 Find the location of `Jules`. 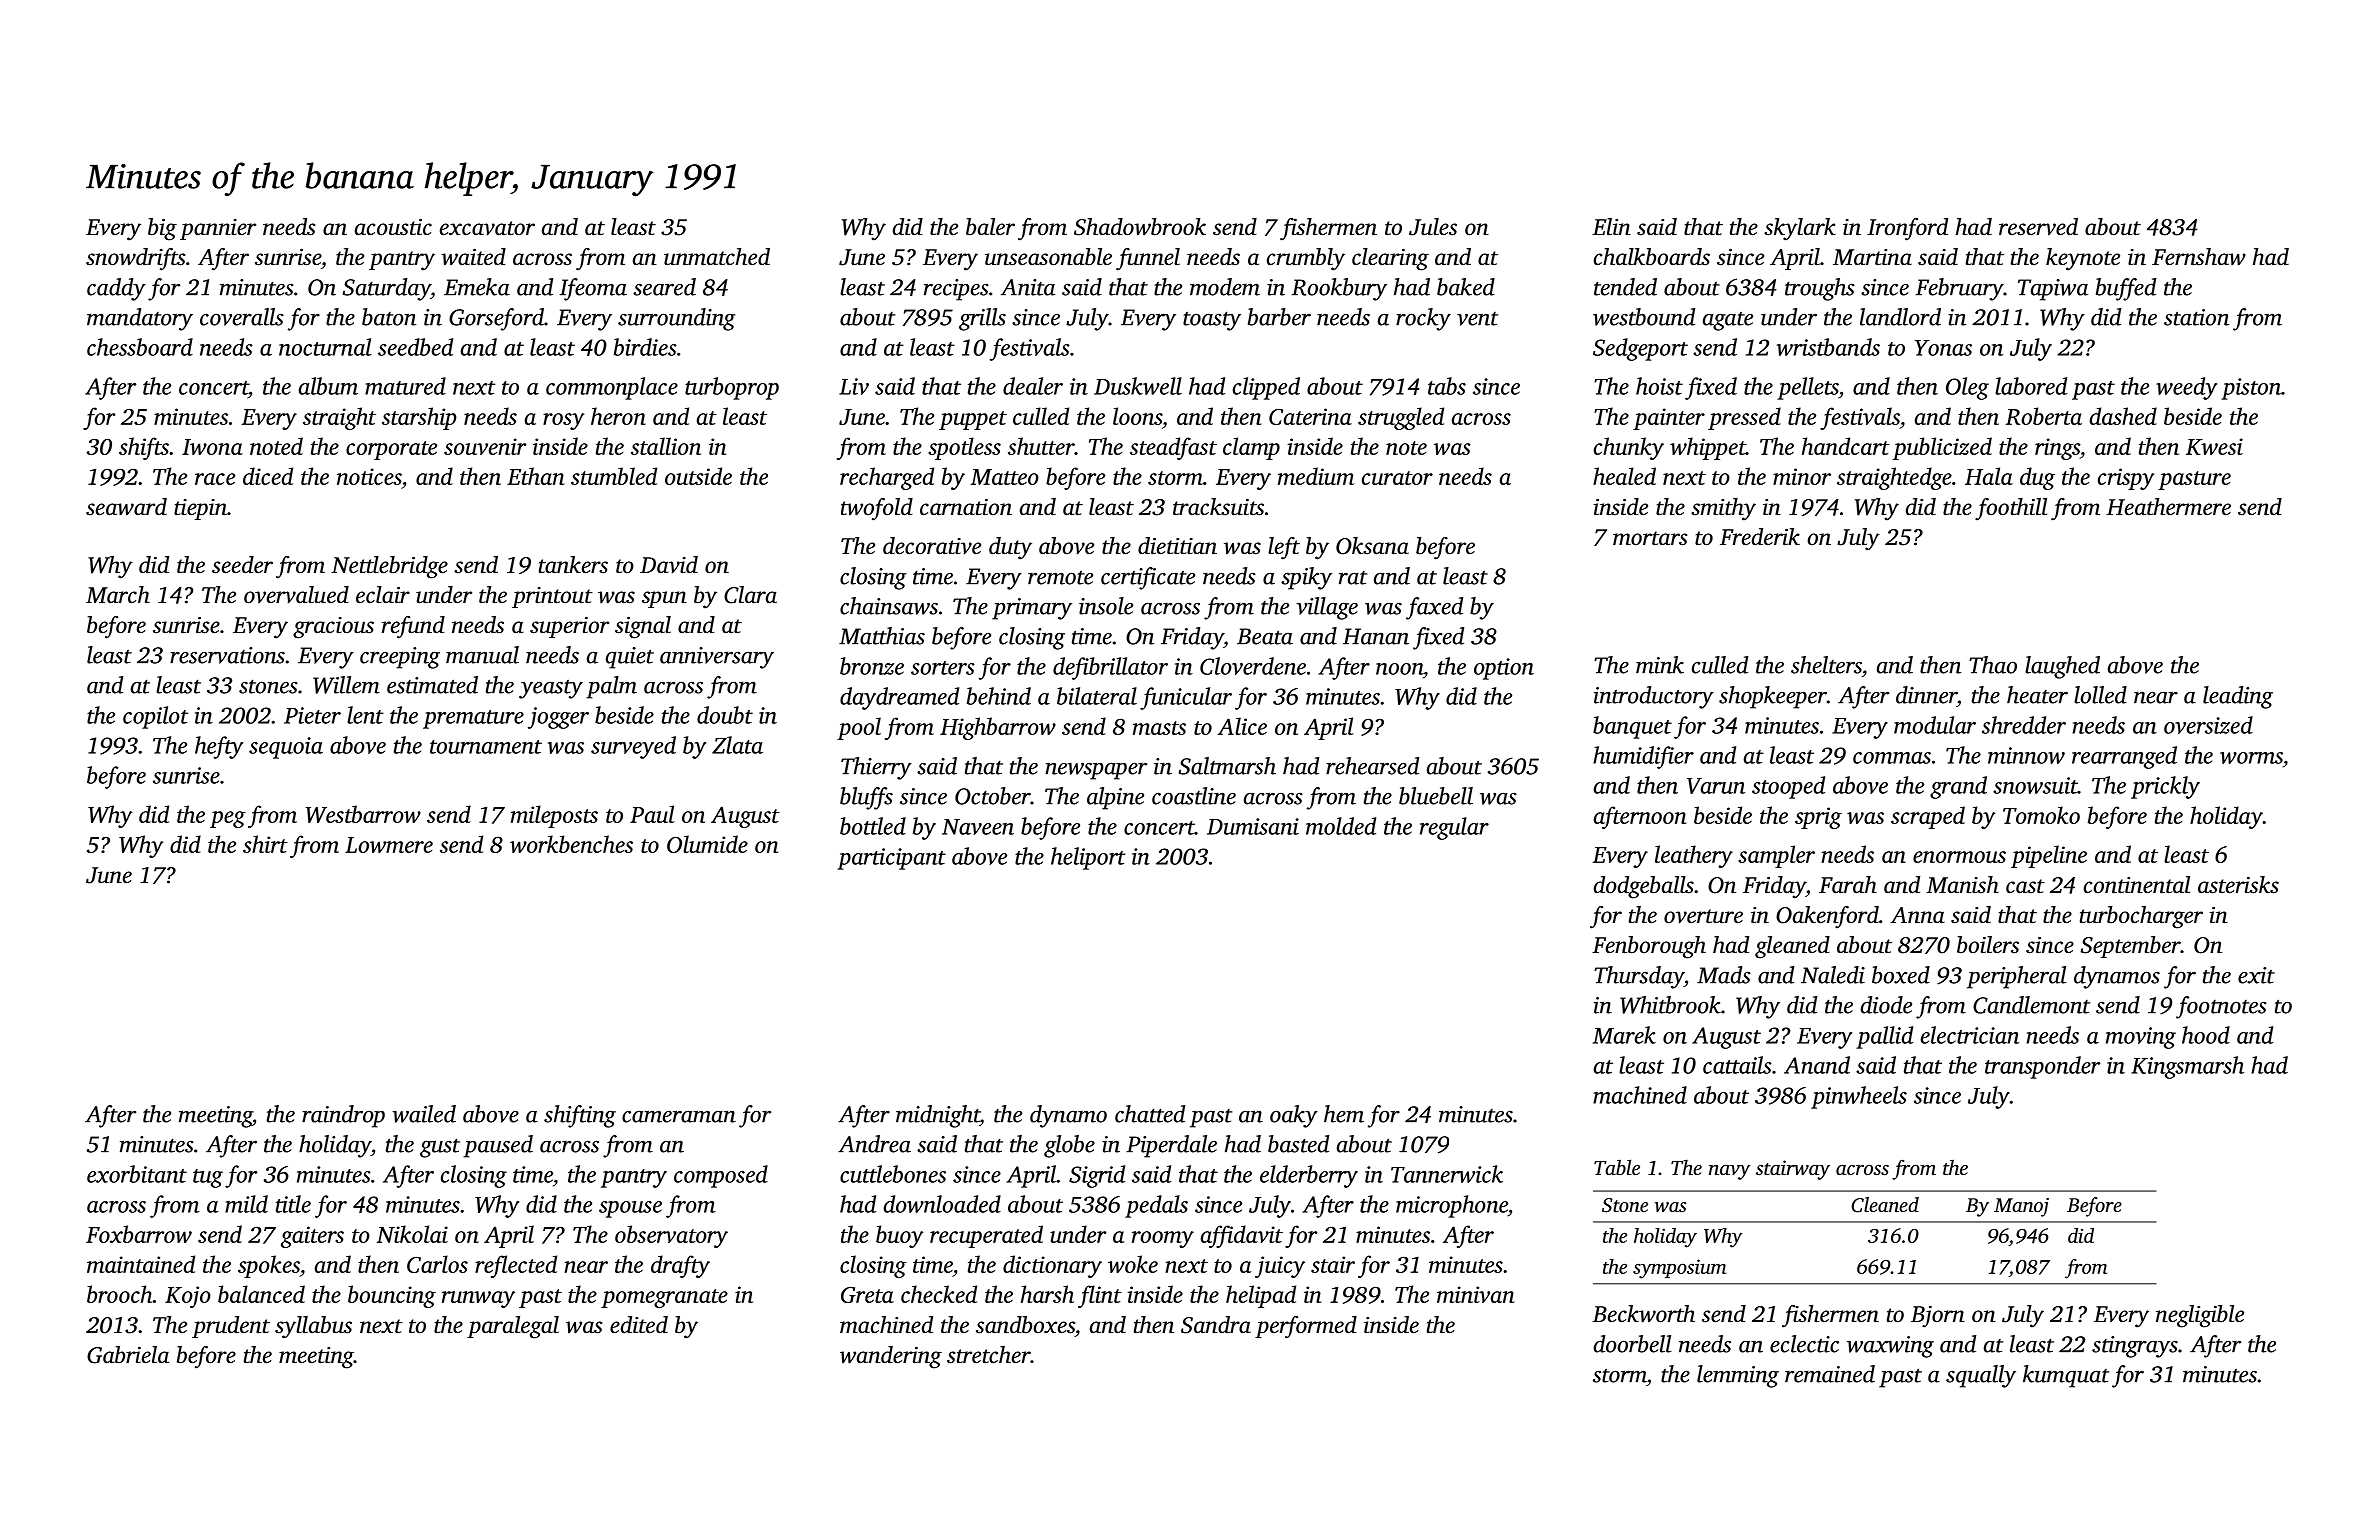

Jules is located at coordinates (1433, 227).
